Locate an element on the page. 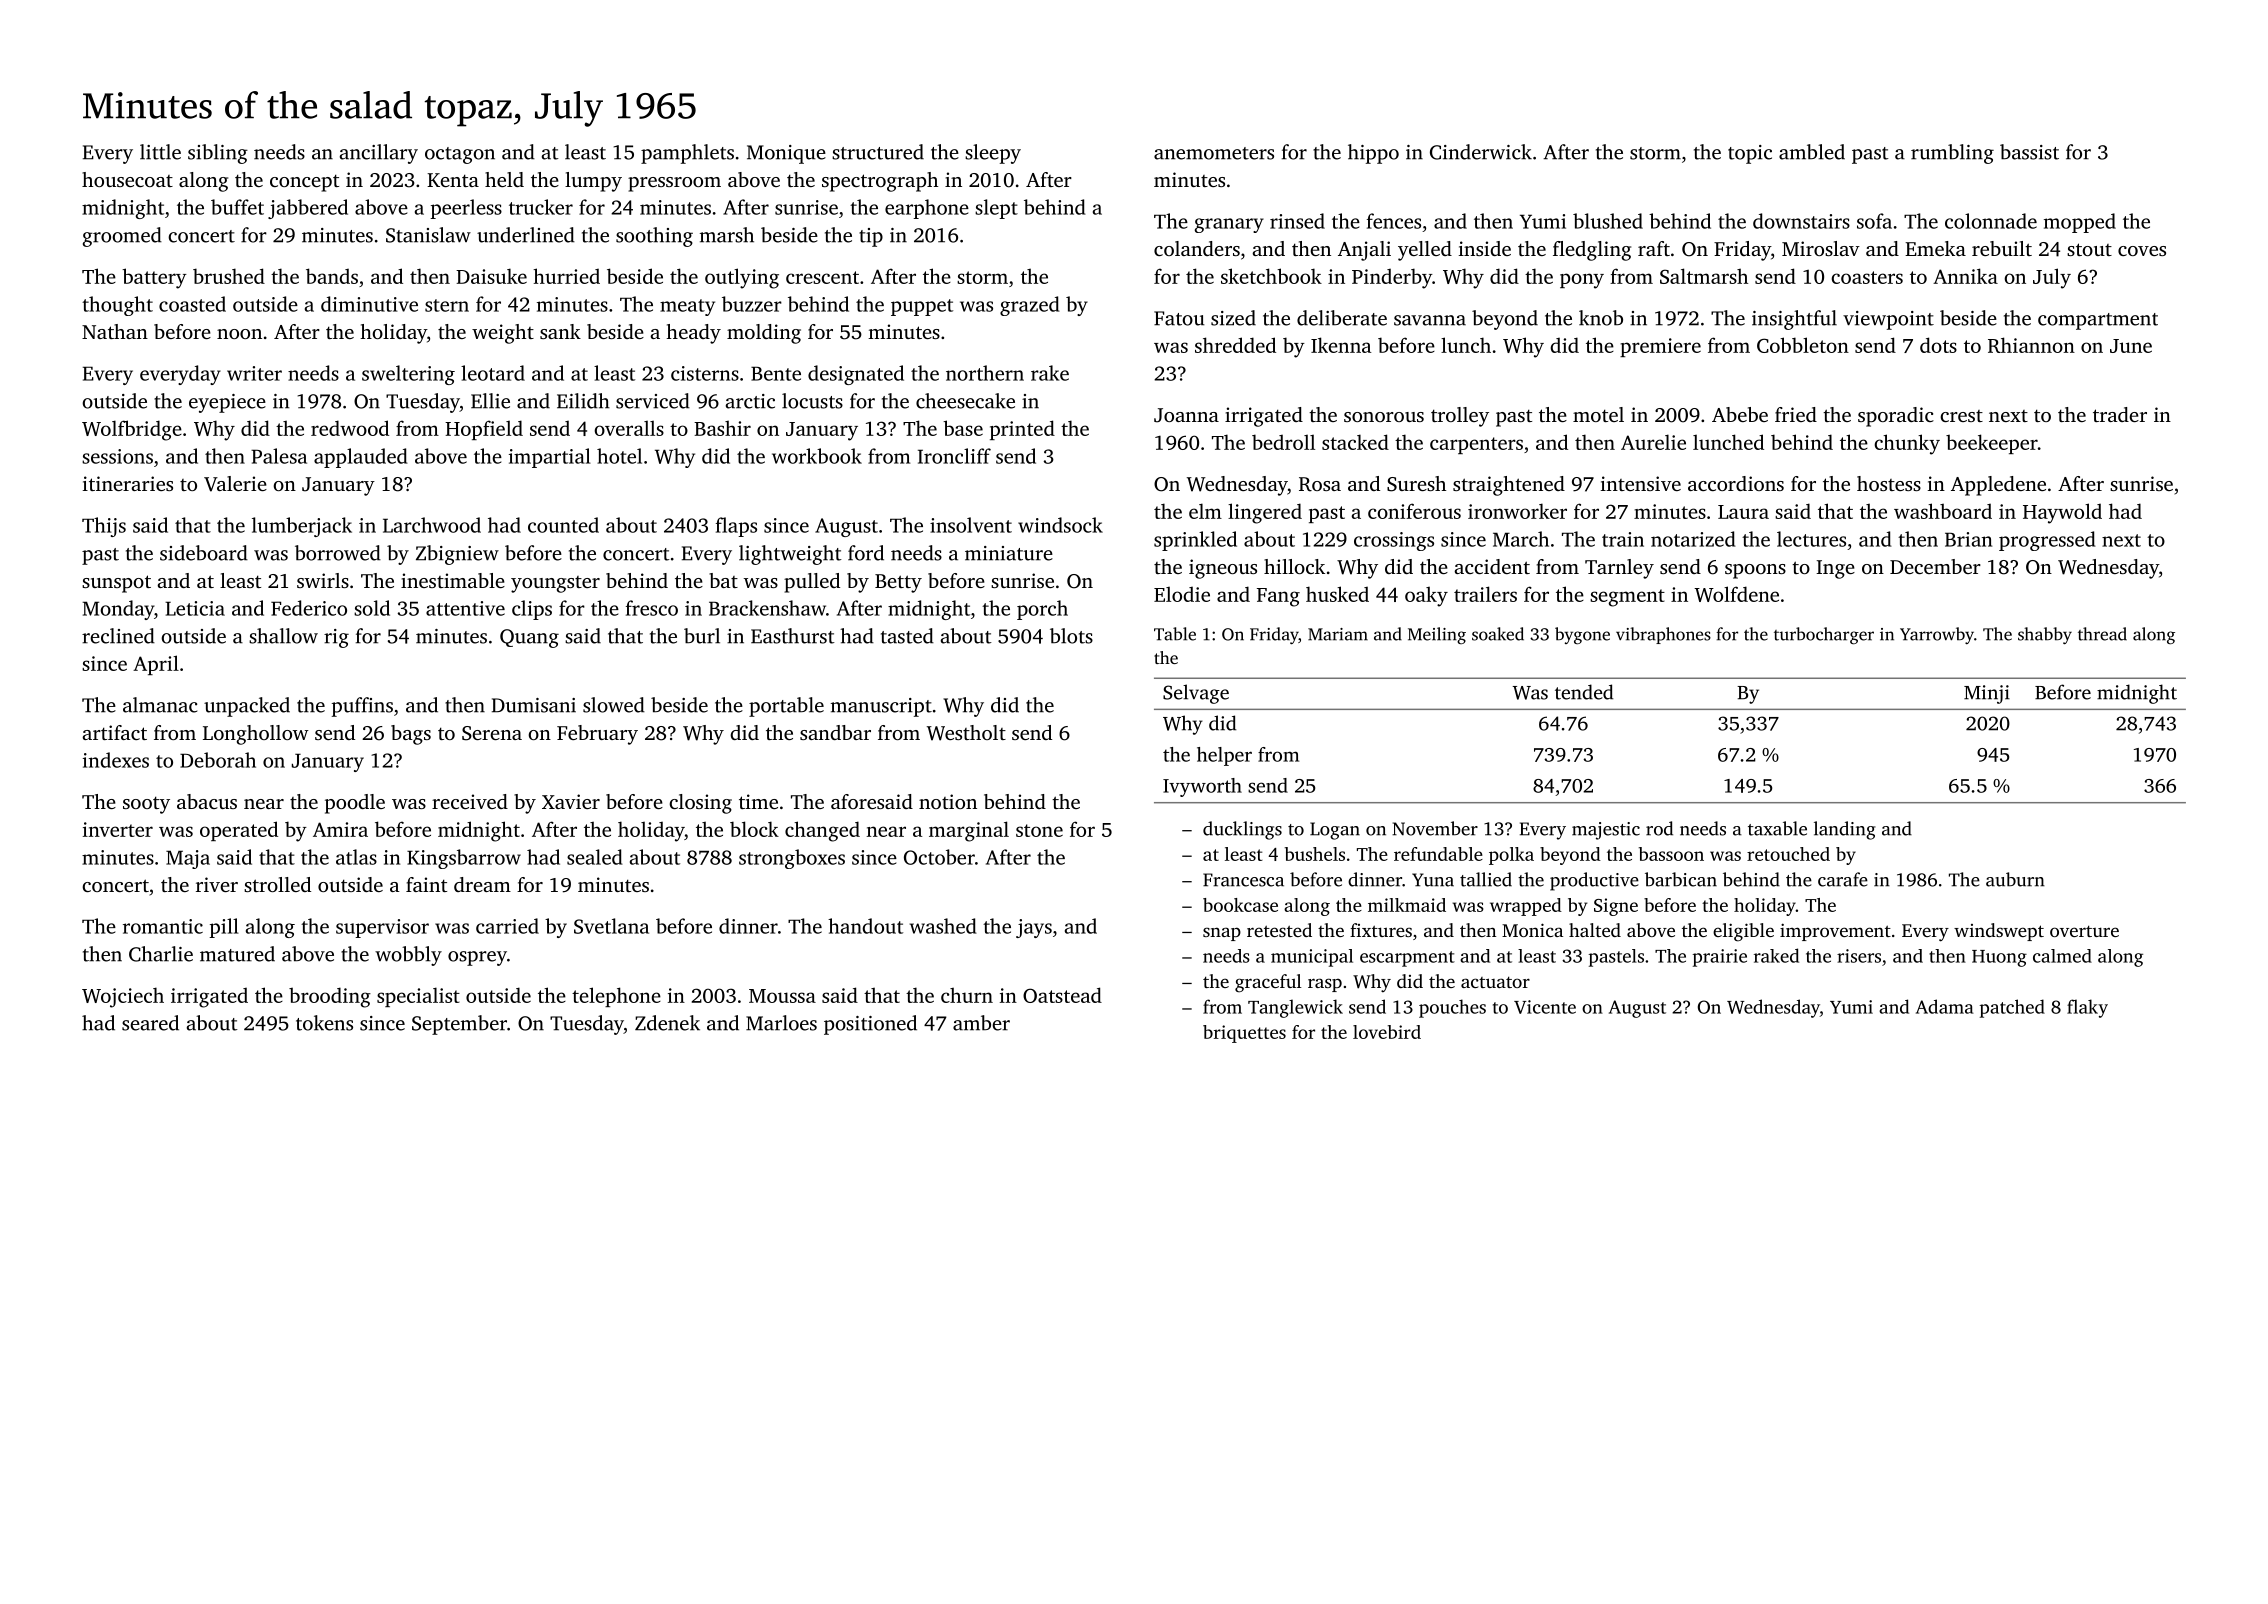 The width and height of the image is (2268, 1604). telephone is located at coordinates (616, 997).
